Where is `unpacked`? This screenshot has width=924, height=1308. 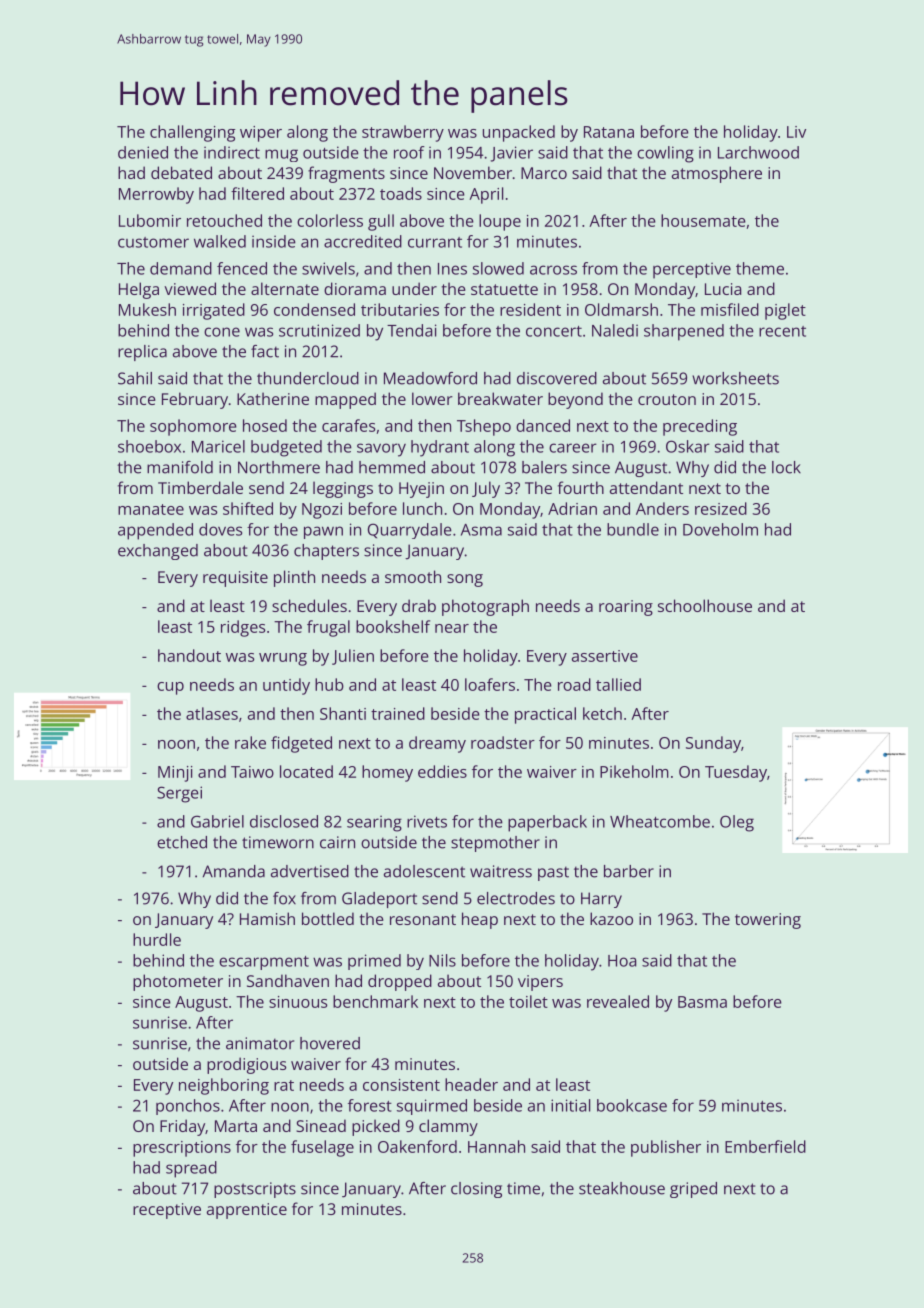
unpacked is located at coordinates (519, 133).
